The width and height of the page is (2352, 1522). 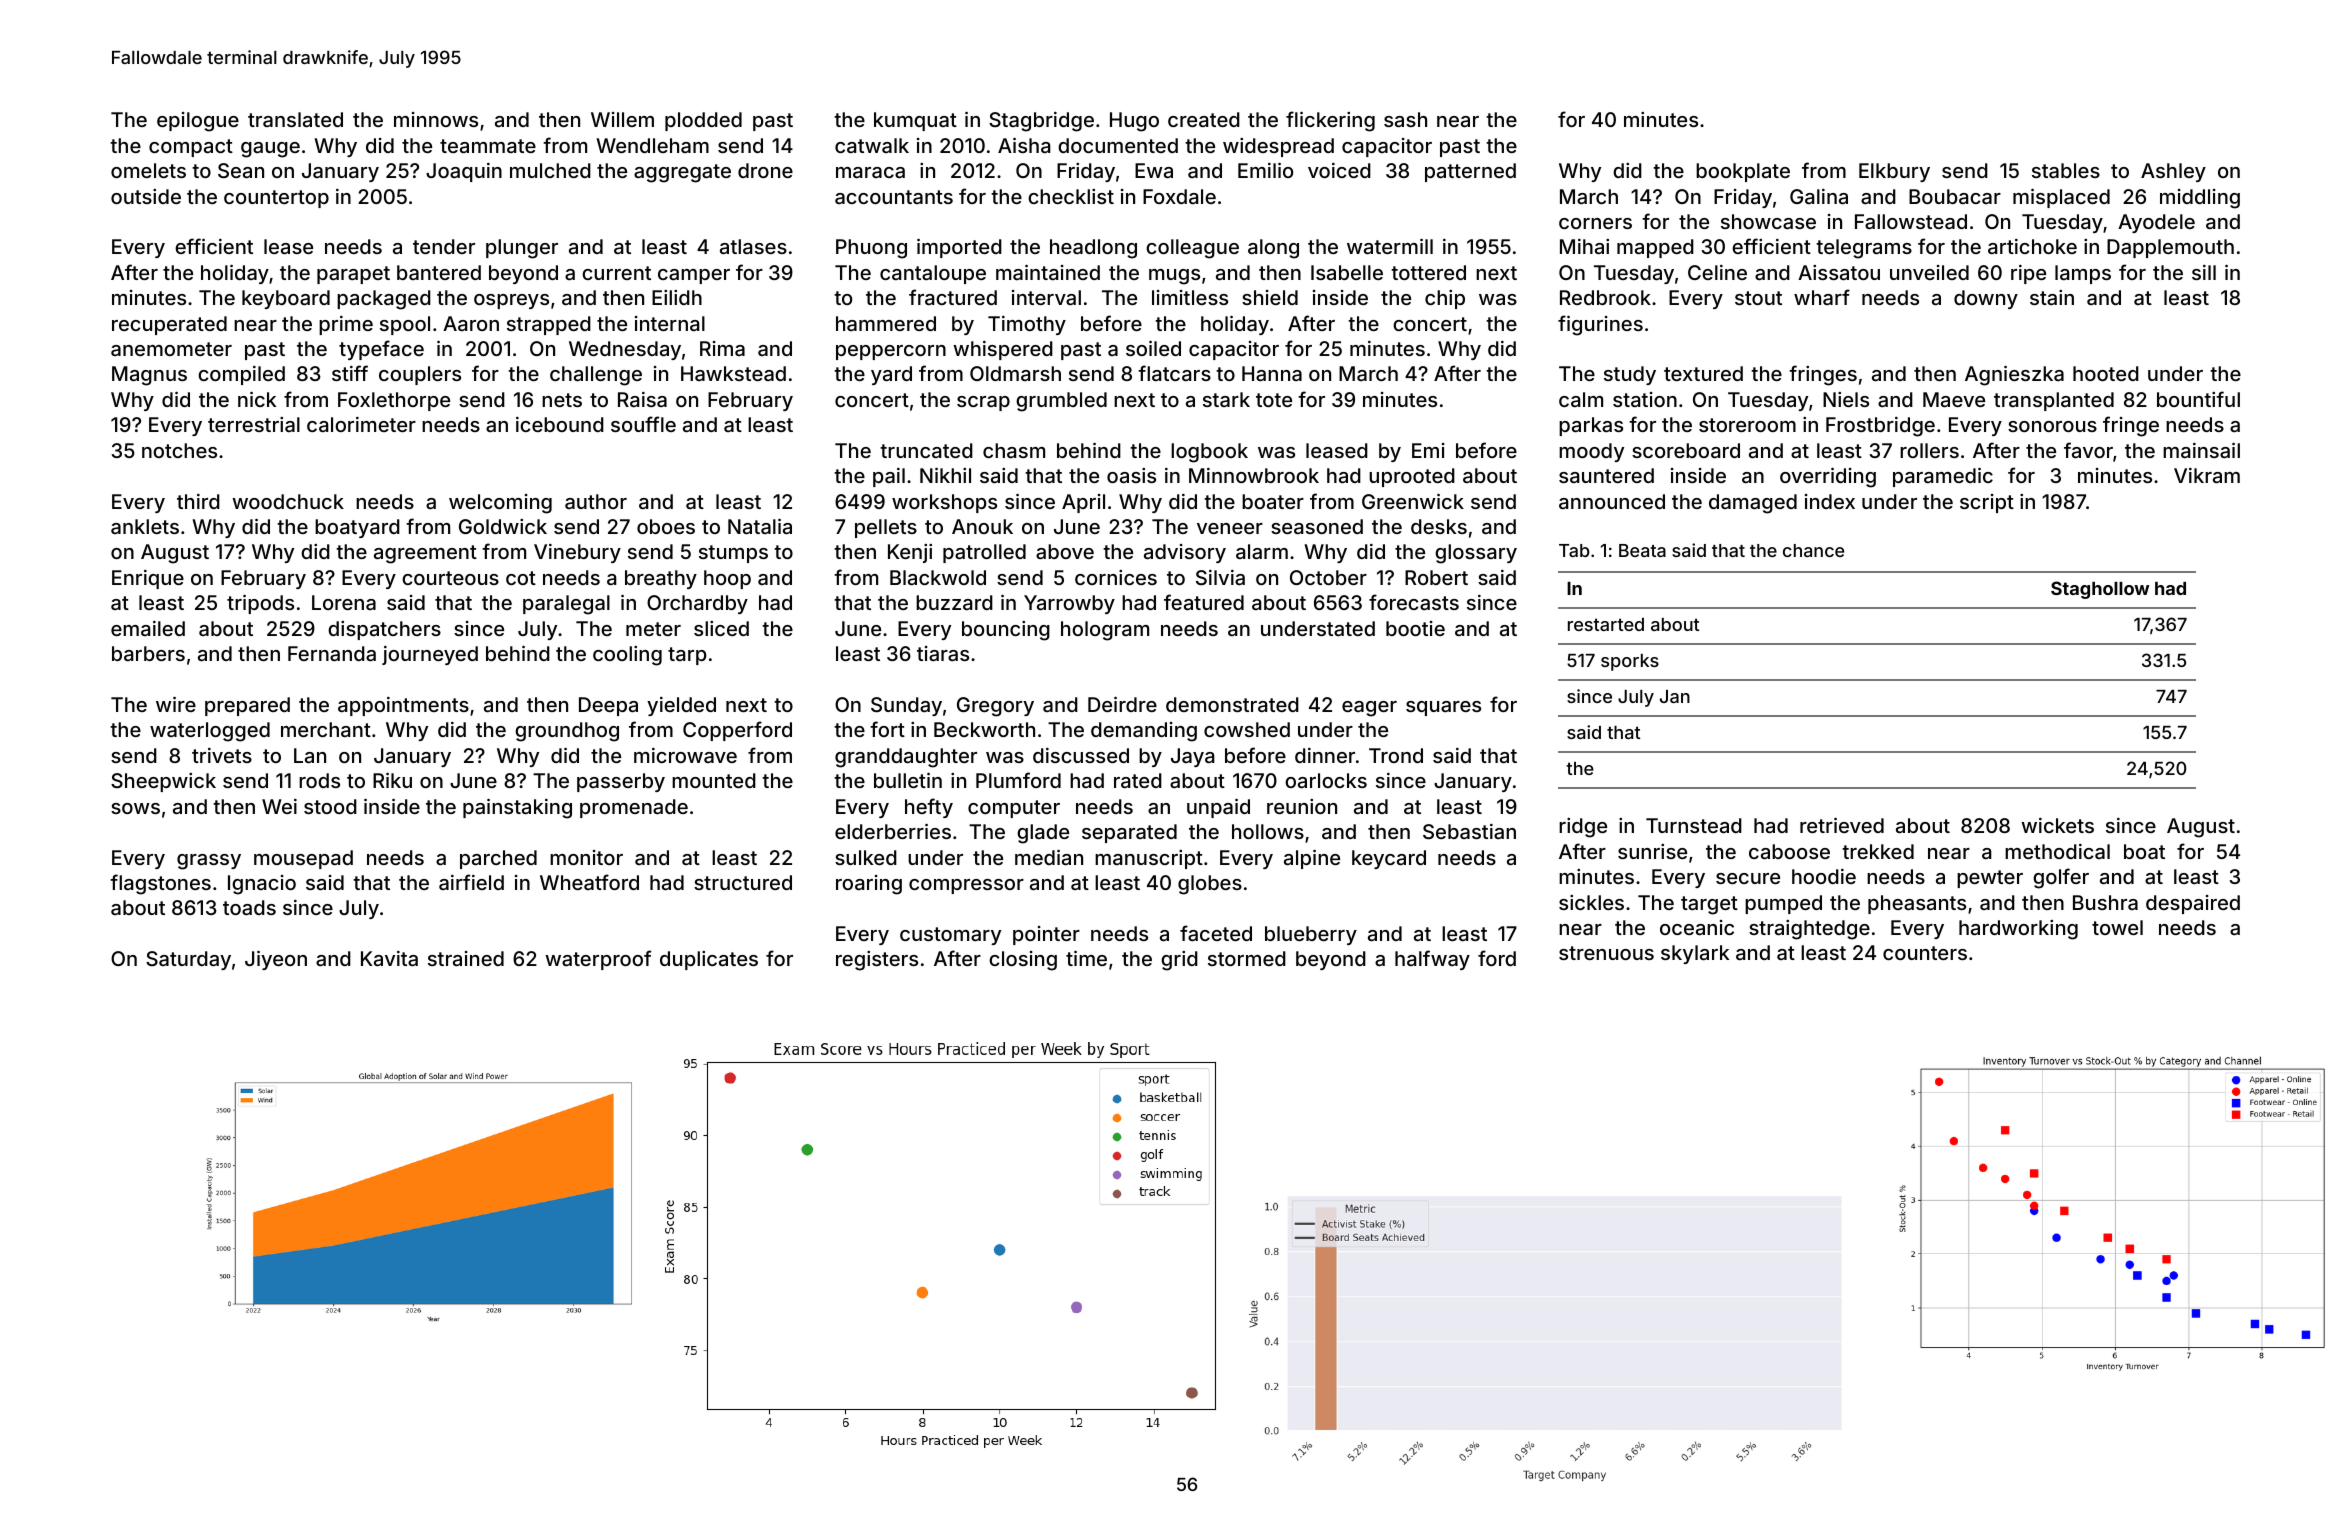 What do you see at coordinates (1049, 857) in the page?
I see `median` at bounding box center [1049, 857].
